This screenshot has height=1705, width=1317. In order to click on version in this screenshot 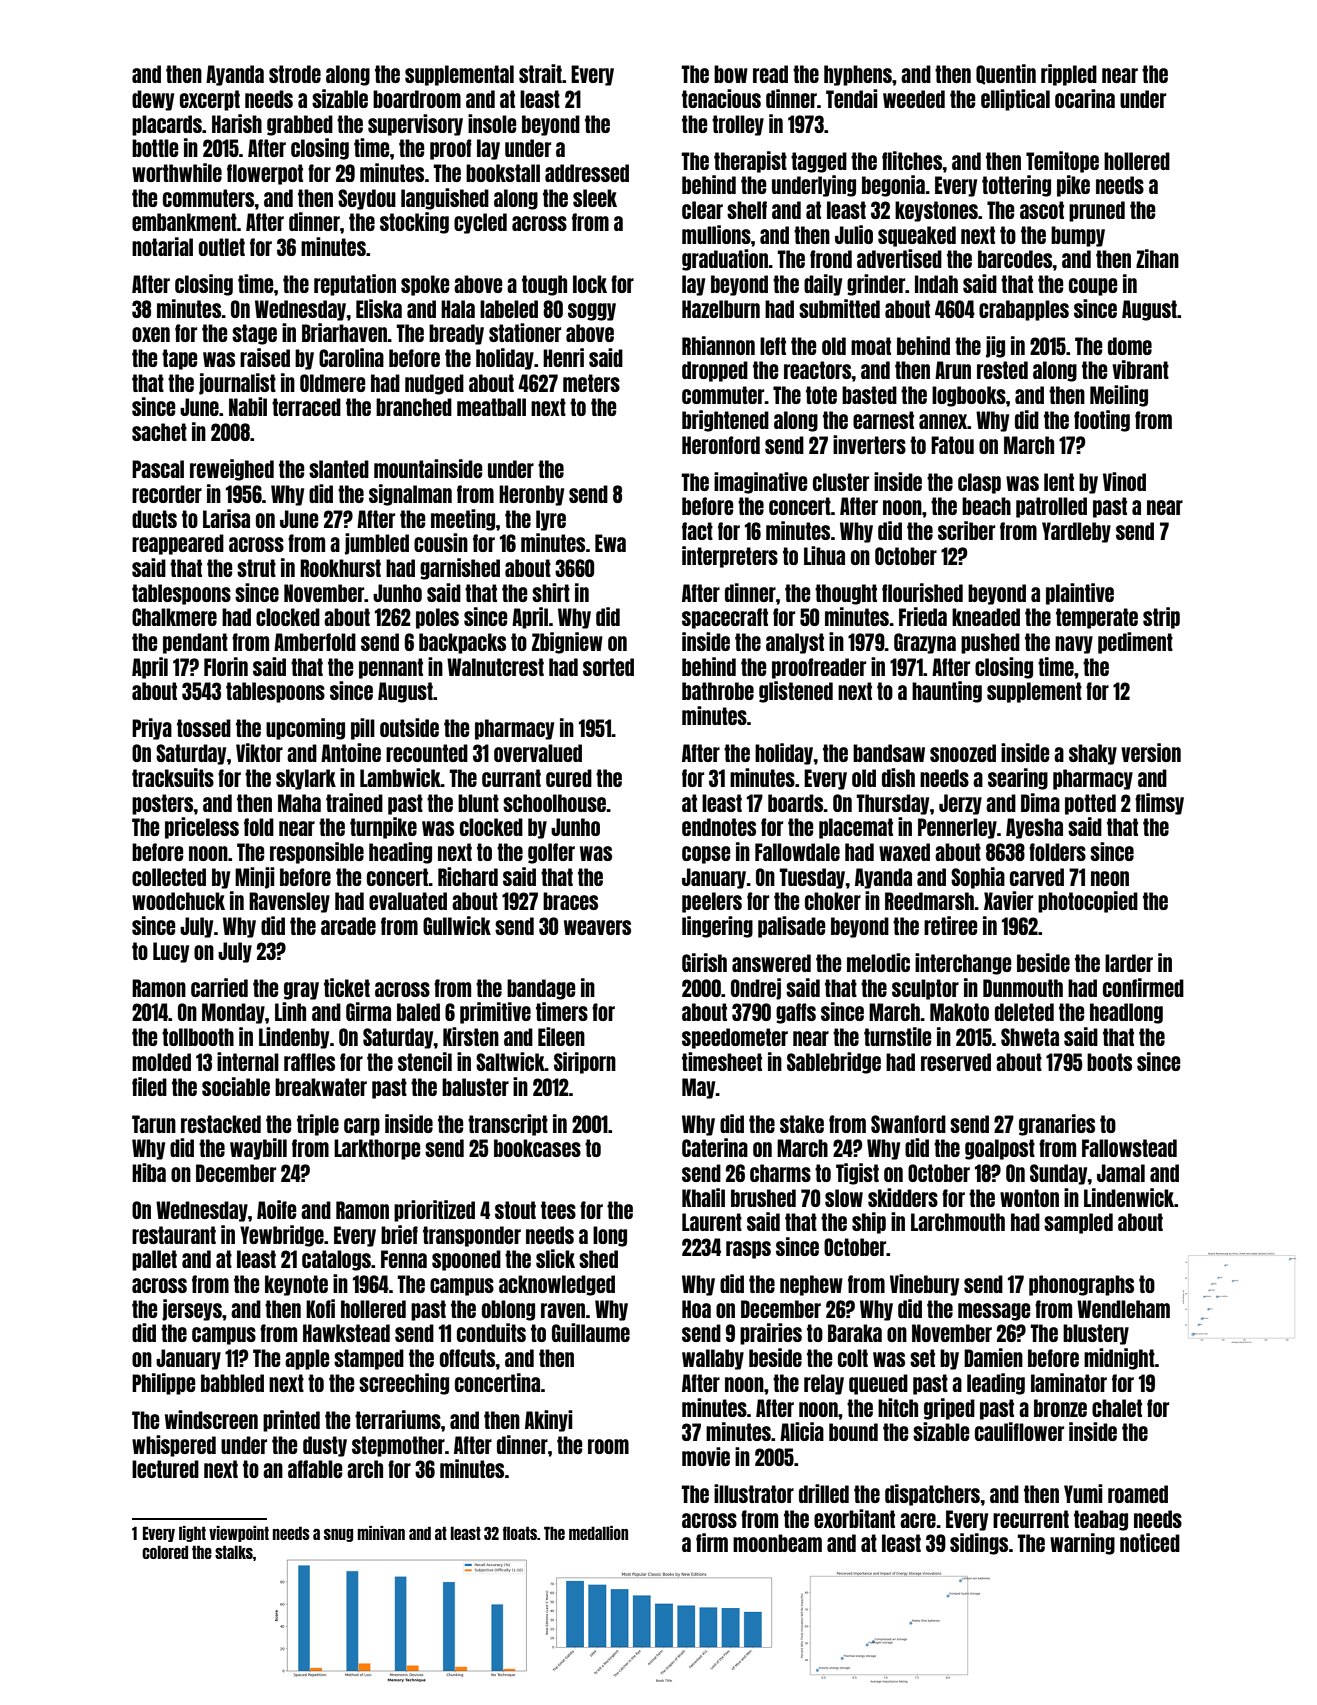, I will do `click(1151, 752)`.
